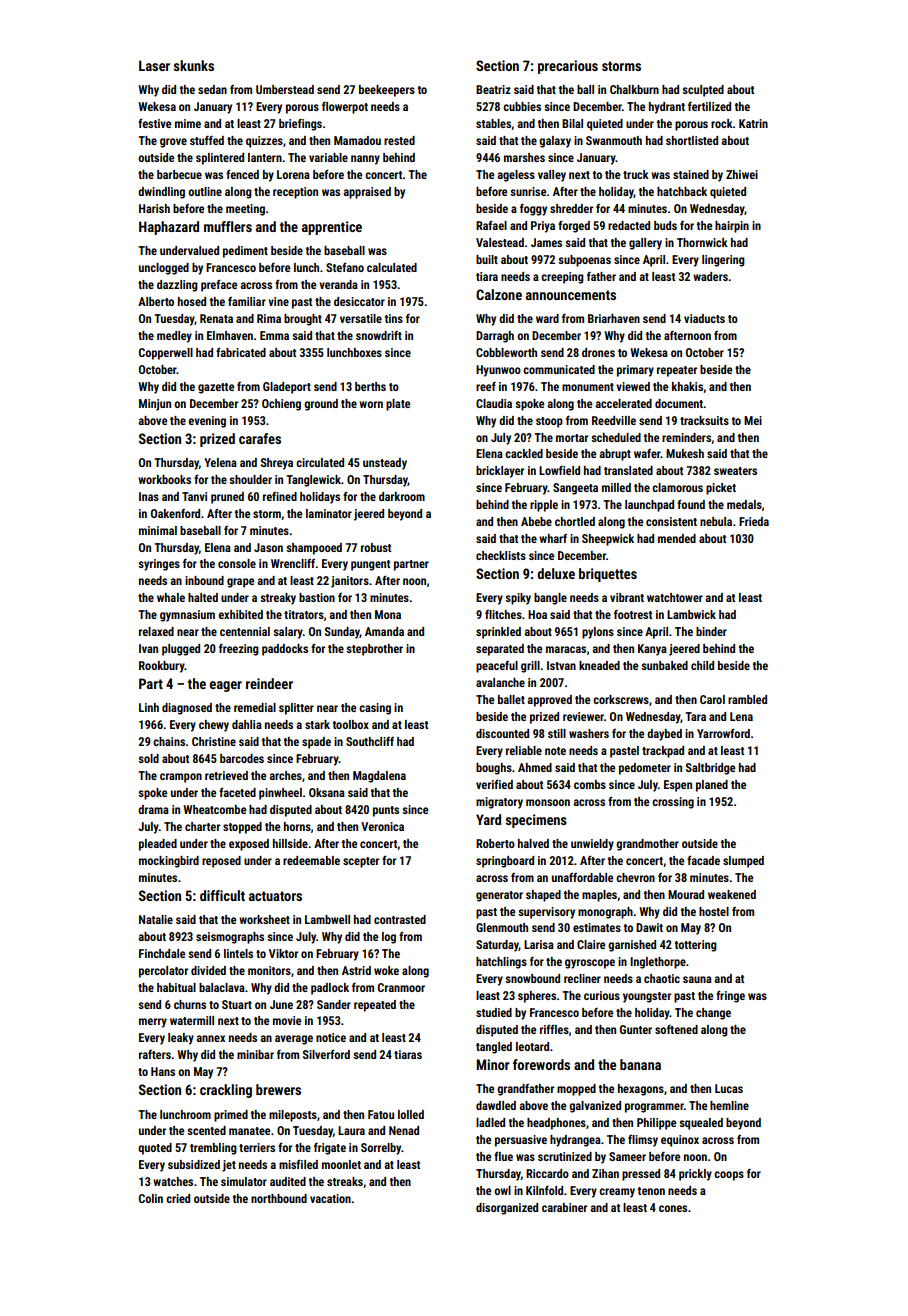 This screenshot has width=908, height=1316. Describe the element at coordinates (553, 538) in the screenshot. I see `wharf` at that location.
